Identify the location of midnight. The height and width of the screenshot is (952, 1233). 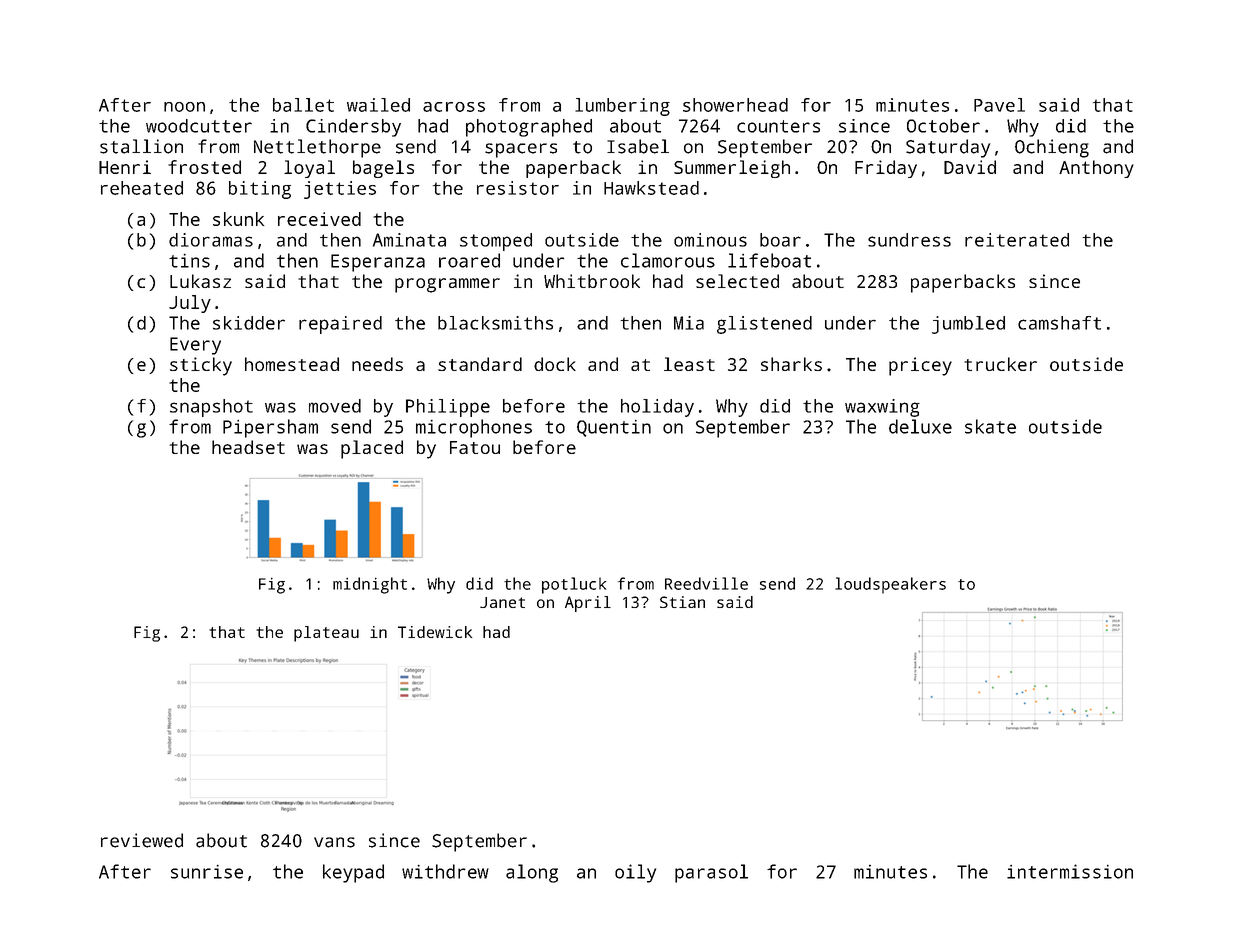
(370, 585).
